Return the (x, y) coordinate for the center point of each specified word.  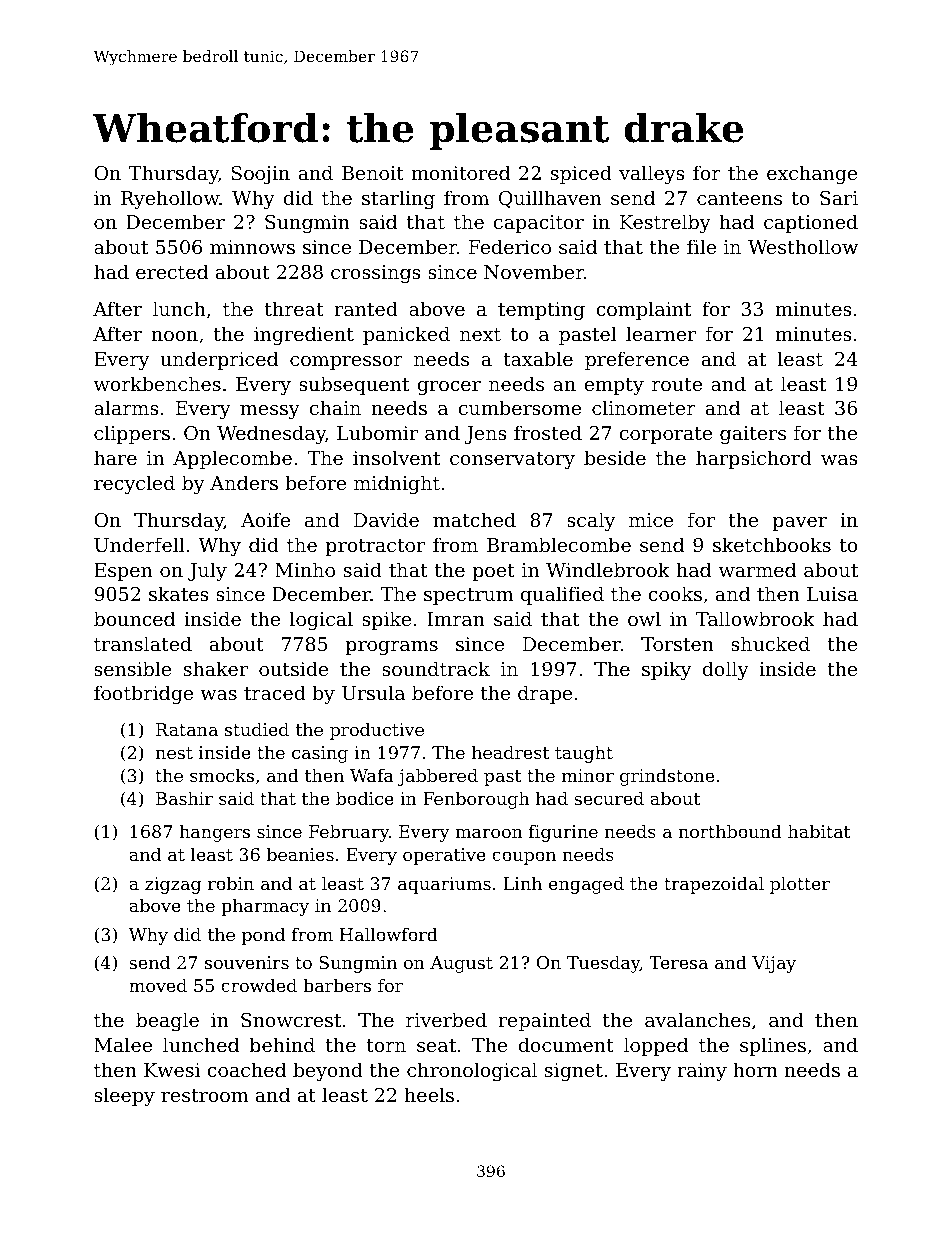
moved (158, 985)
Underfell (139, 545)
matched (474, 519)
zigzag (173, 885)
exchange (812, 174)
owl (644, 618)
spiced (581, 174)
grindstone (667, 777)
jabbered (438, 777)
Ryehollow (170, 199)
